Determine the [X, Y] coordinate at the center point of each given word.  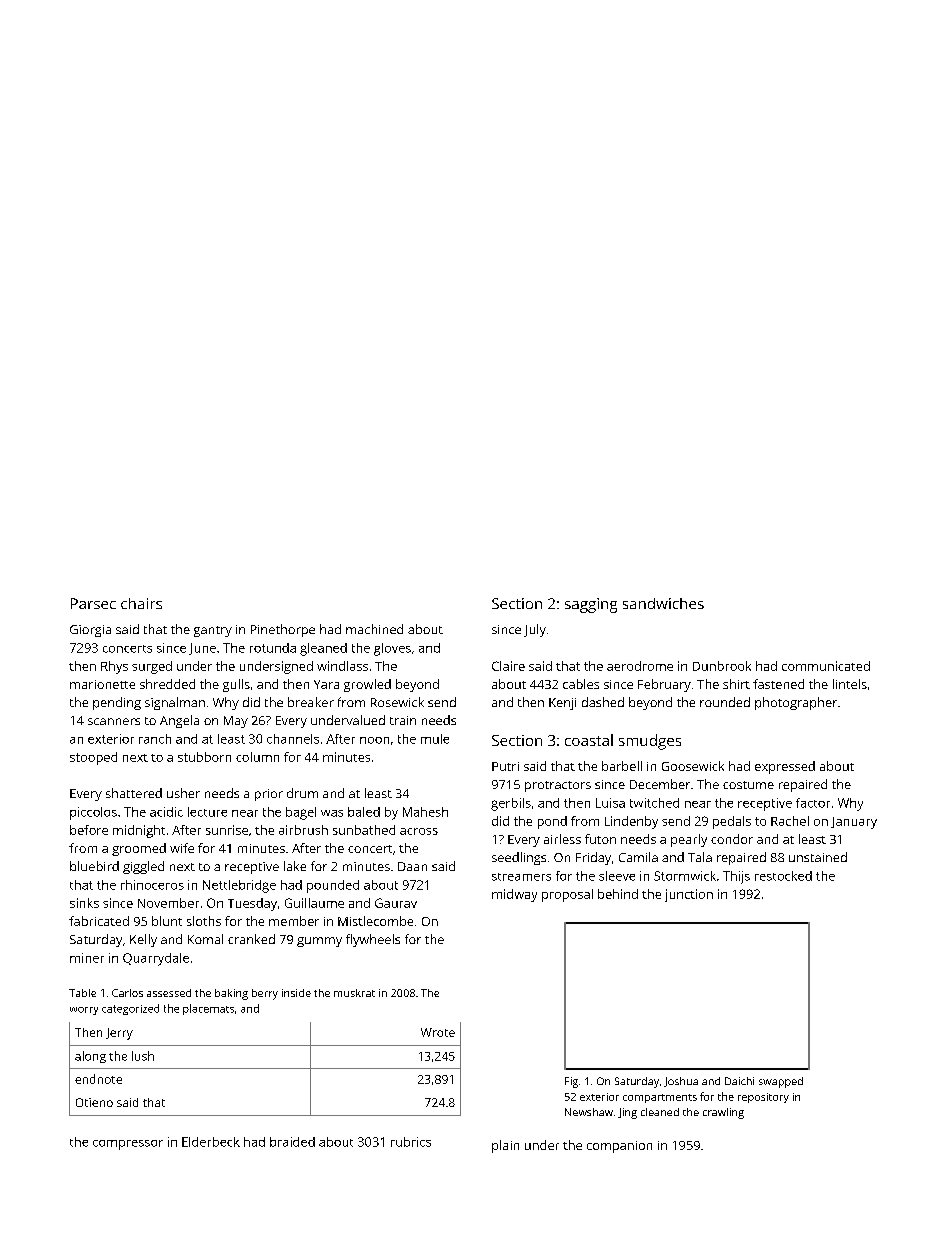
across [419, 831]
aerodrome [640, 666]
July [535, 630]
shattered [134, 793]
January [854, 823]
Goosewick [693, 766]
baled [364, 812]
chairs [141, 603]
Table [82, 993]
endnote [98, 1079]
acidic [166, 812]
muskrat [354, 993]
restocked [783, 876]
